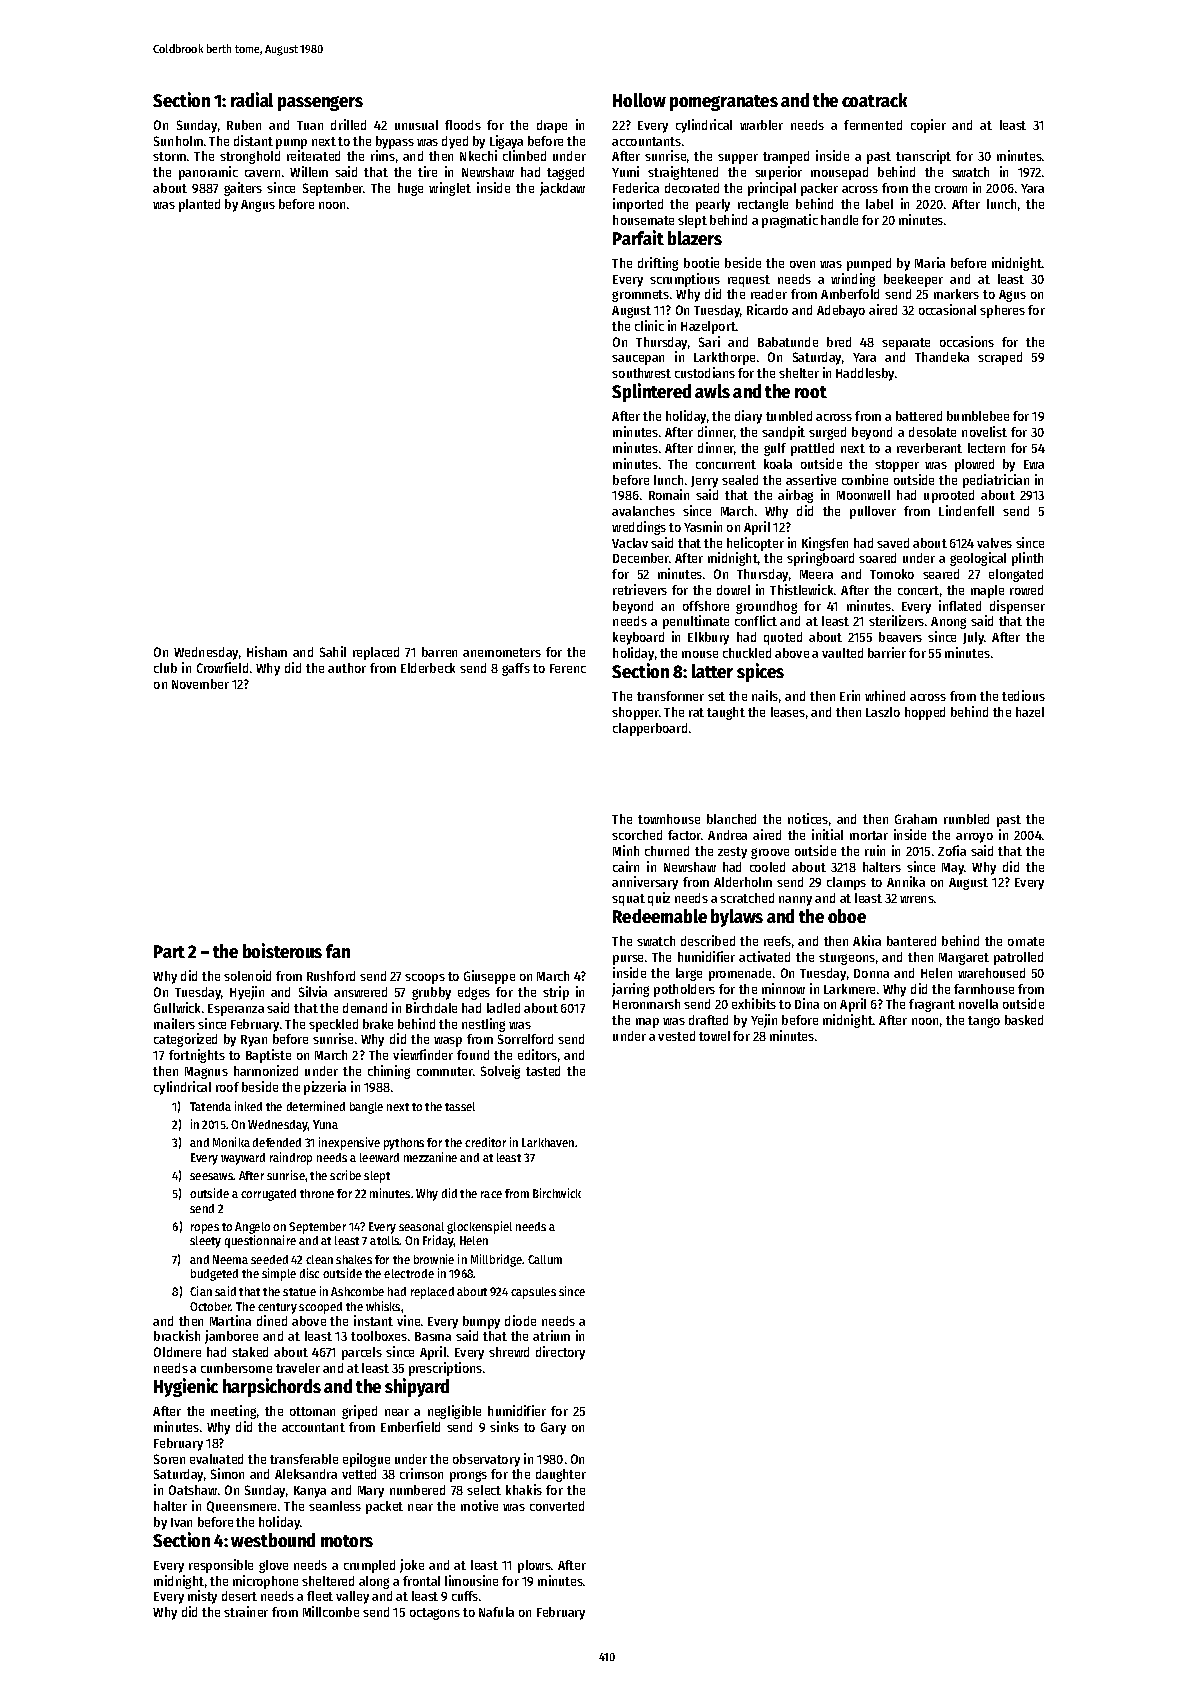 The width and height of the screenshot is (1199, 1696). I want to click on blanched, so click(731, 819).
